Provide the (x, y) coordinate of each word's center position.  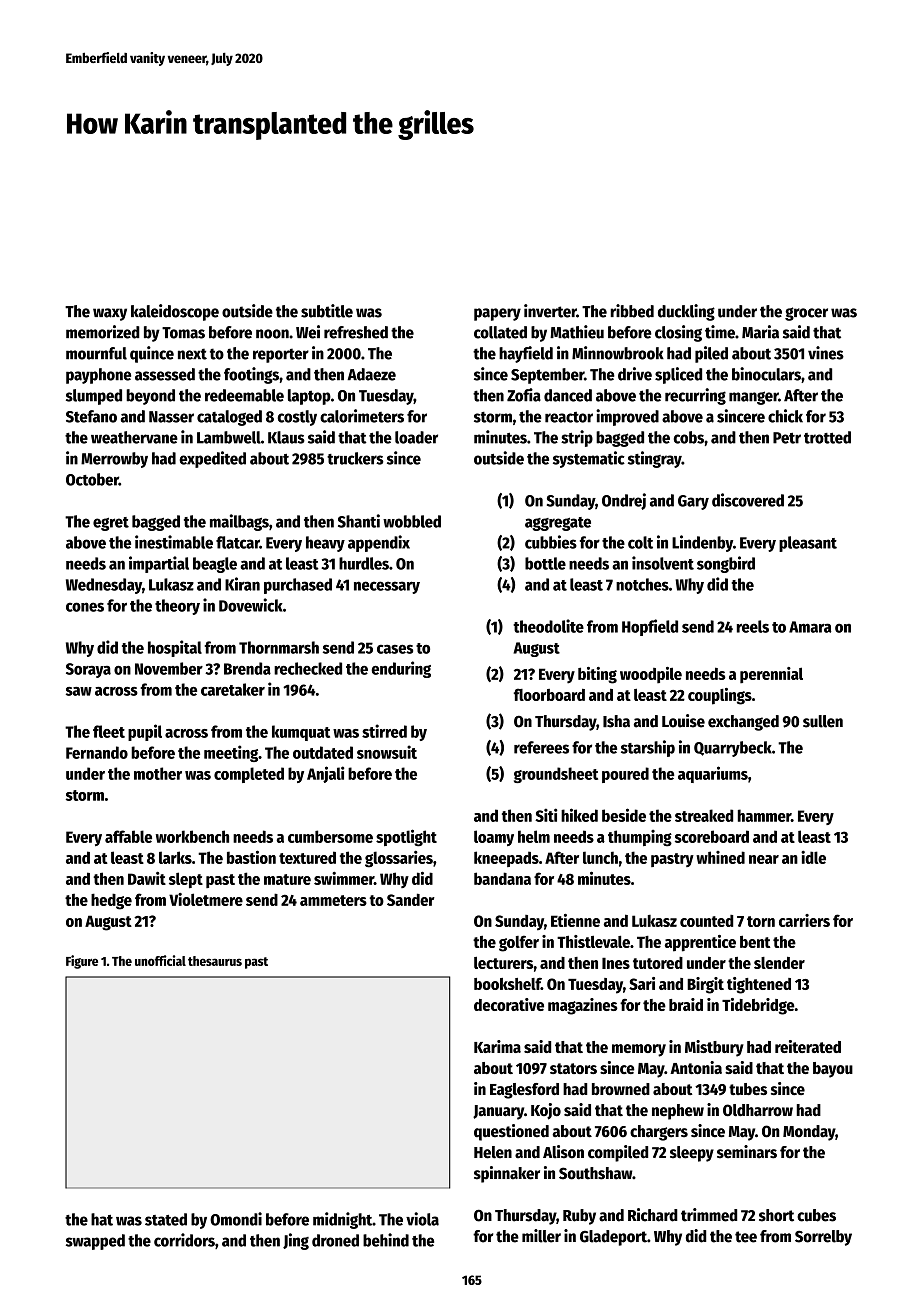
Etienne (575, 920)
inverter (550, 311)
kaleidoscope (175, 312)
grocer (806, 314)
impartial (159, 564)
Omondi (236, 1219)
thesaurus (215, 961)
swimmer (344, 878)
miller (541, 1236)
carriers (804, 920)
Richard (653, 1215)
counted (706, 921)
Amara (810, 627)
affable (128, 836)
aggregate (558, 524)
